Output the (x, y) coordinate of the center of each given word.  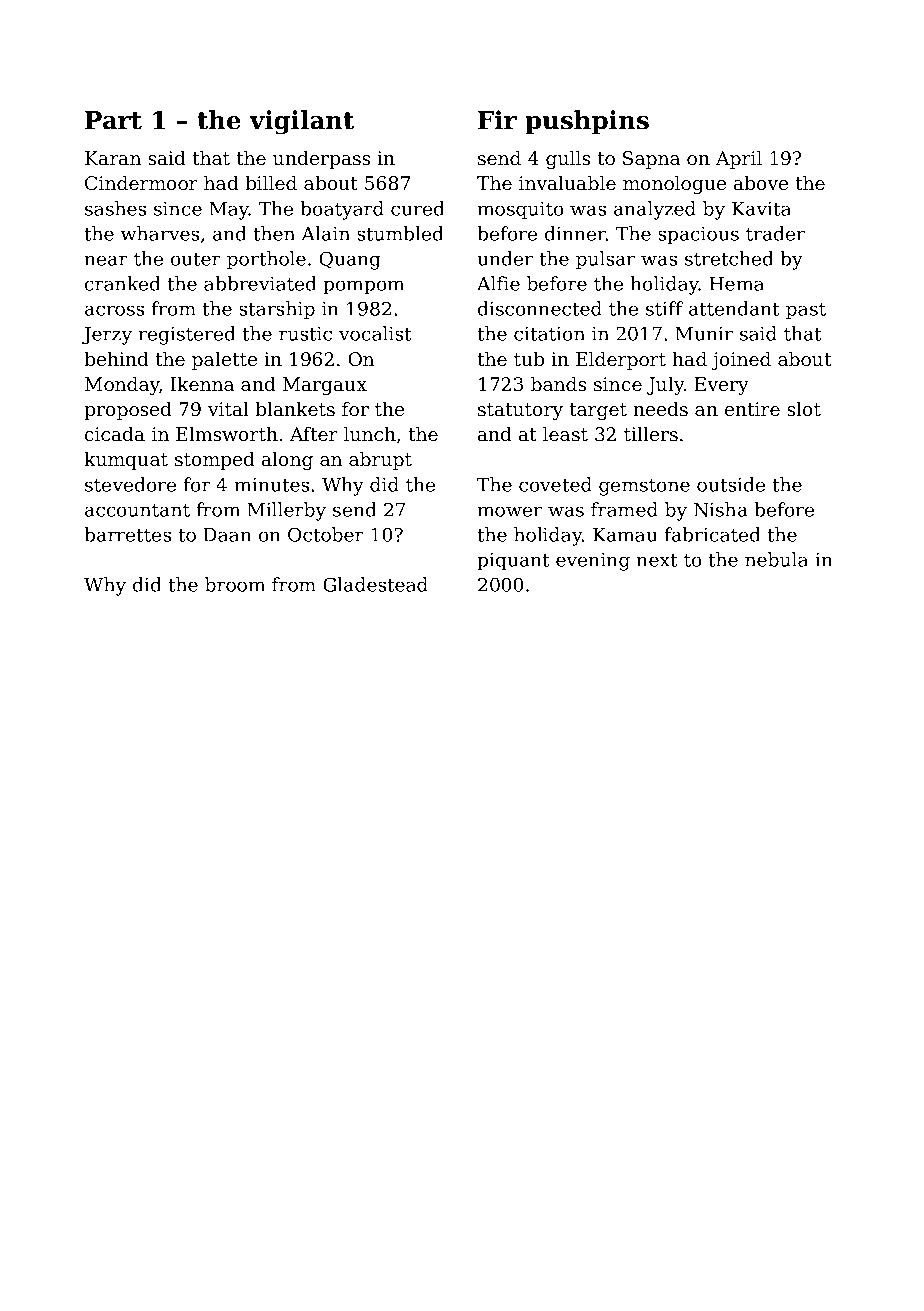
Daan (227, 535)
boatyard (342, 210)
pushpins (587, 122)
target (598, 411)
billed (271, 183)
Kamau (625, 535)
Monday (122, 386)
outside (731, 484)
